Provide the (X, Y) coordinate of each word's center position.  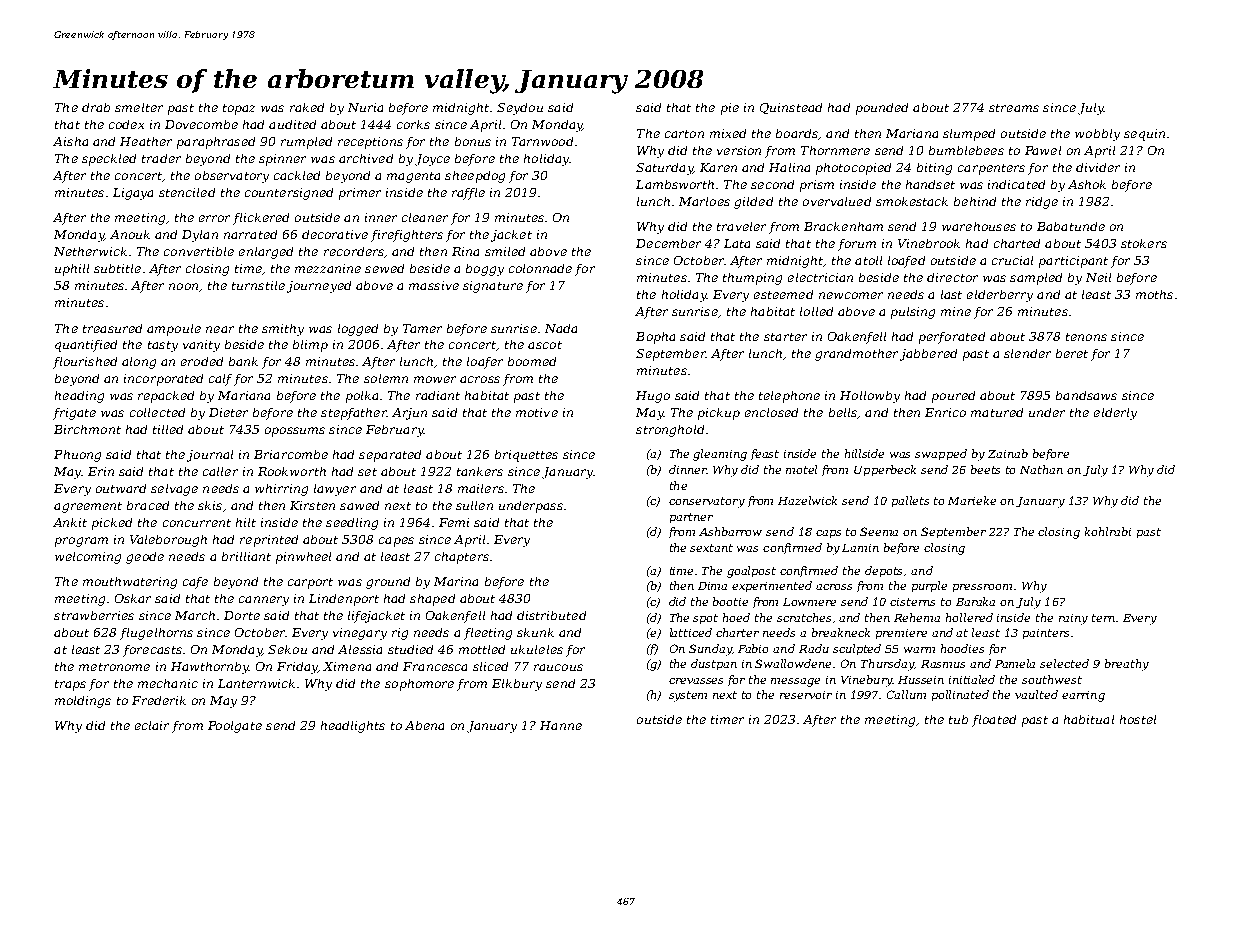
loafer (485, 363)
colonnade (540, 268)
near (220, 329)
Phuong (77, 456)
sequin (1144, 135)
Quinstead (791, 108)
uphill (72, 270)
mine (956, 311)
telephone (789, 397)
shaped (432, 600)
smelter (139, 107)
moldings (83, 702)
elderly (1115, 414)
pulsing (913, 313)
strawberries (94, 615)
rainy (1073, 619)
